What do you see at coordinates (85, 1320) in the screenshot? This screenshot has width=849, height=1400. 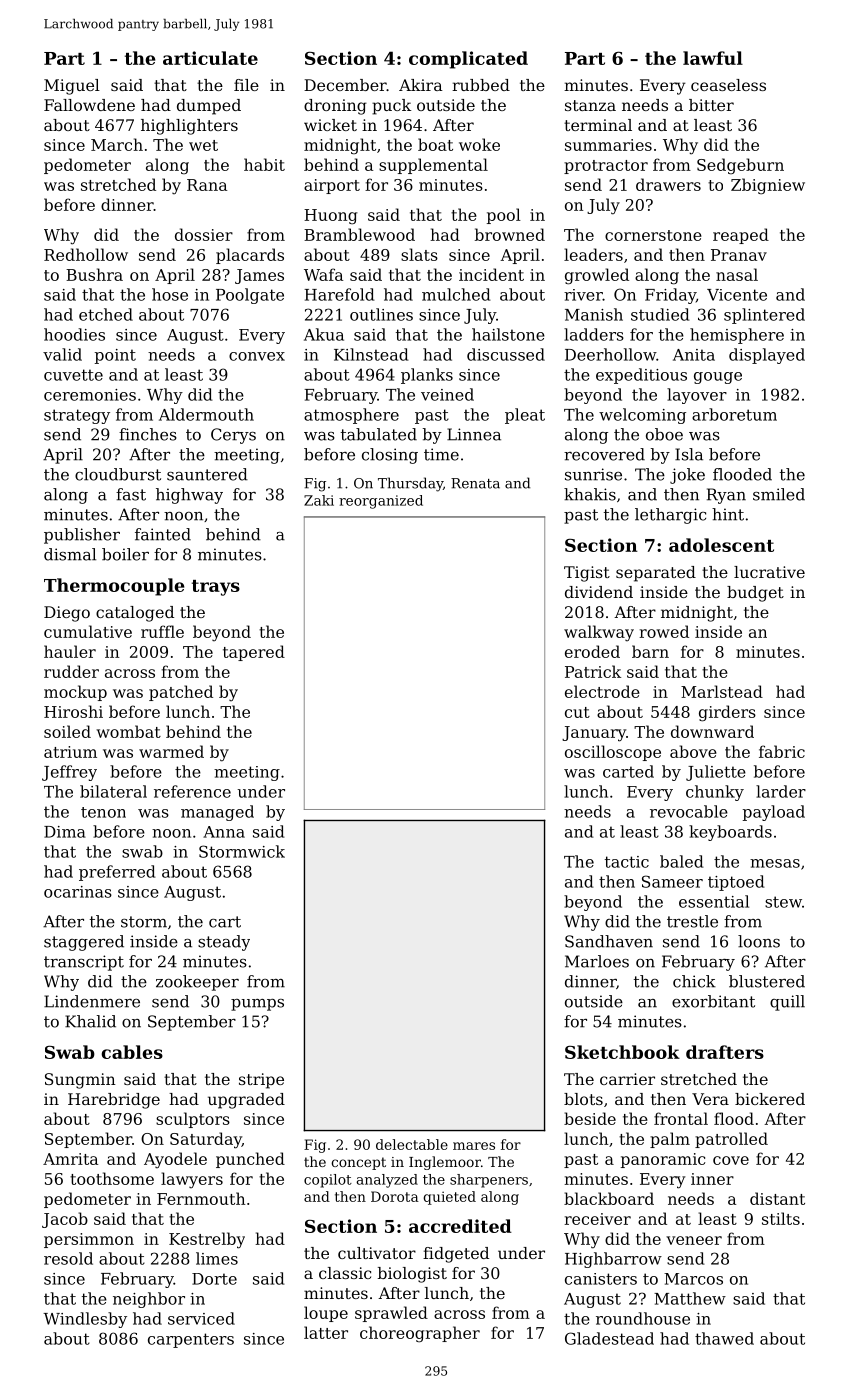 I see `Windlesby` at bounding box center [85, 1320].
